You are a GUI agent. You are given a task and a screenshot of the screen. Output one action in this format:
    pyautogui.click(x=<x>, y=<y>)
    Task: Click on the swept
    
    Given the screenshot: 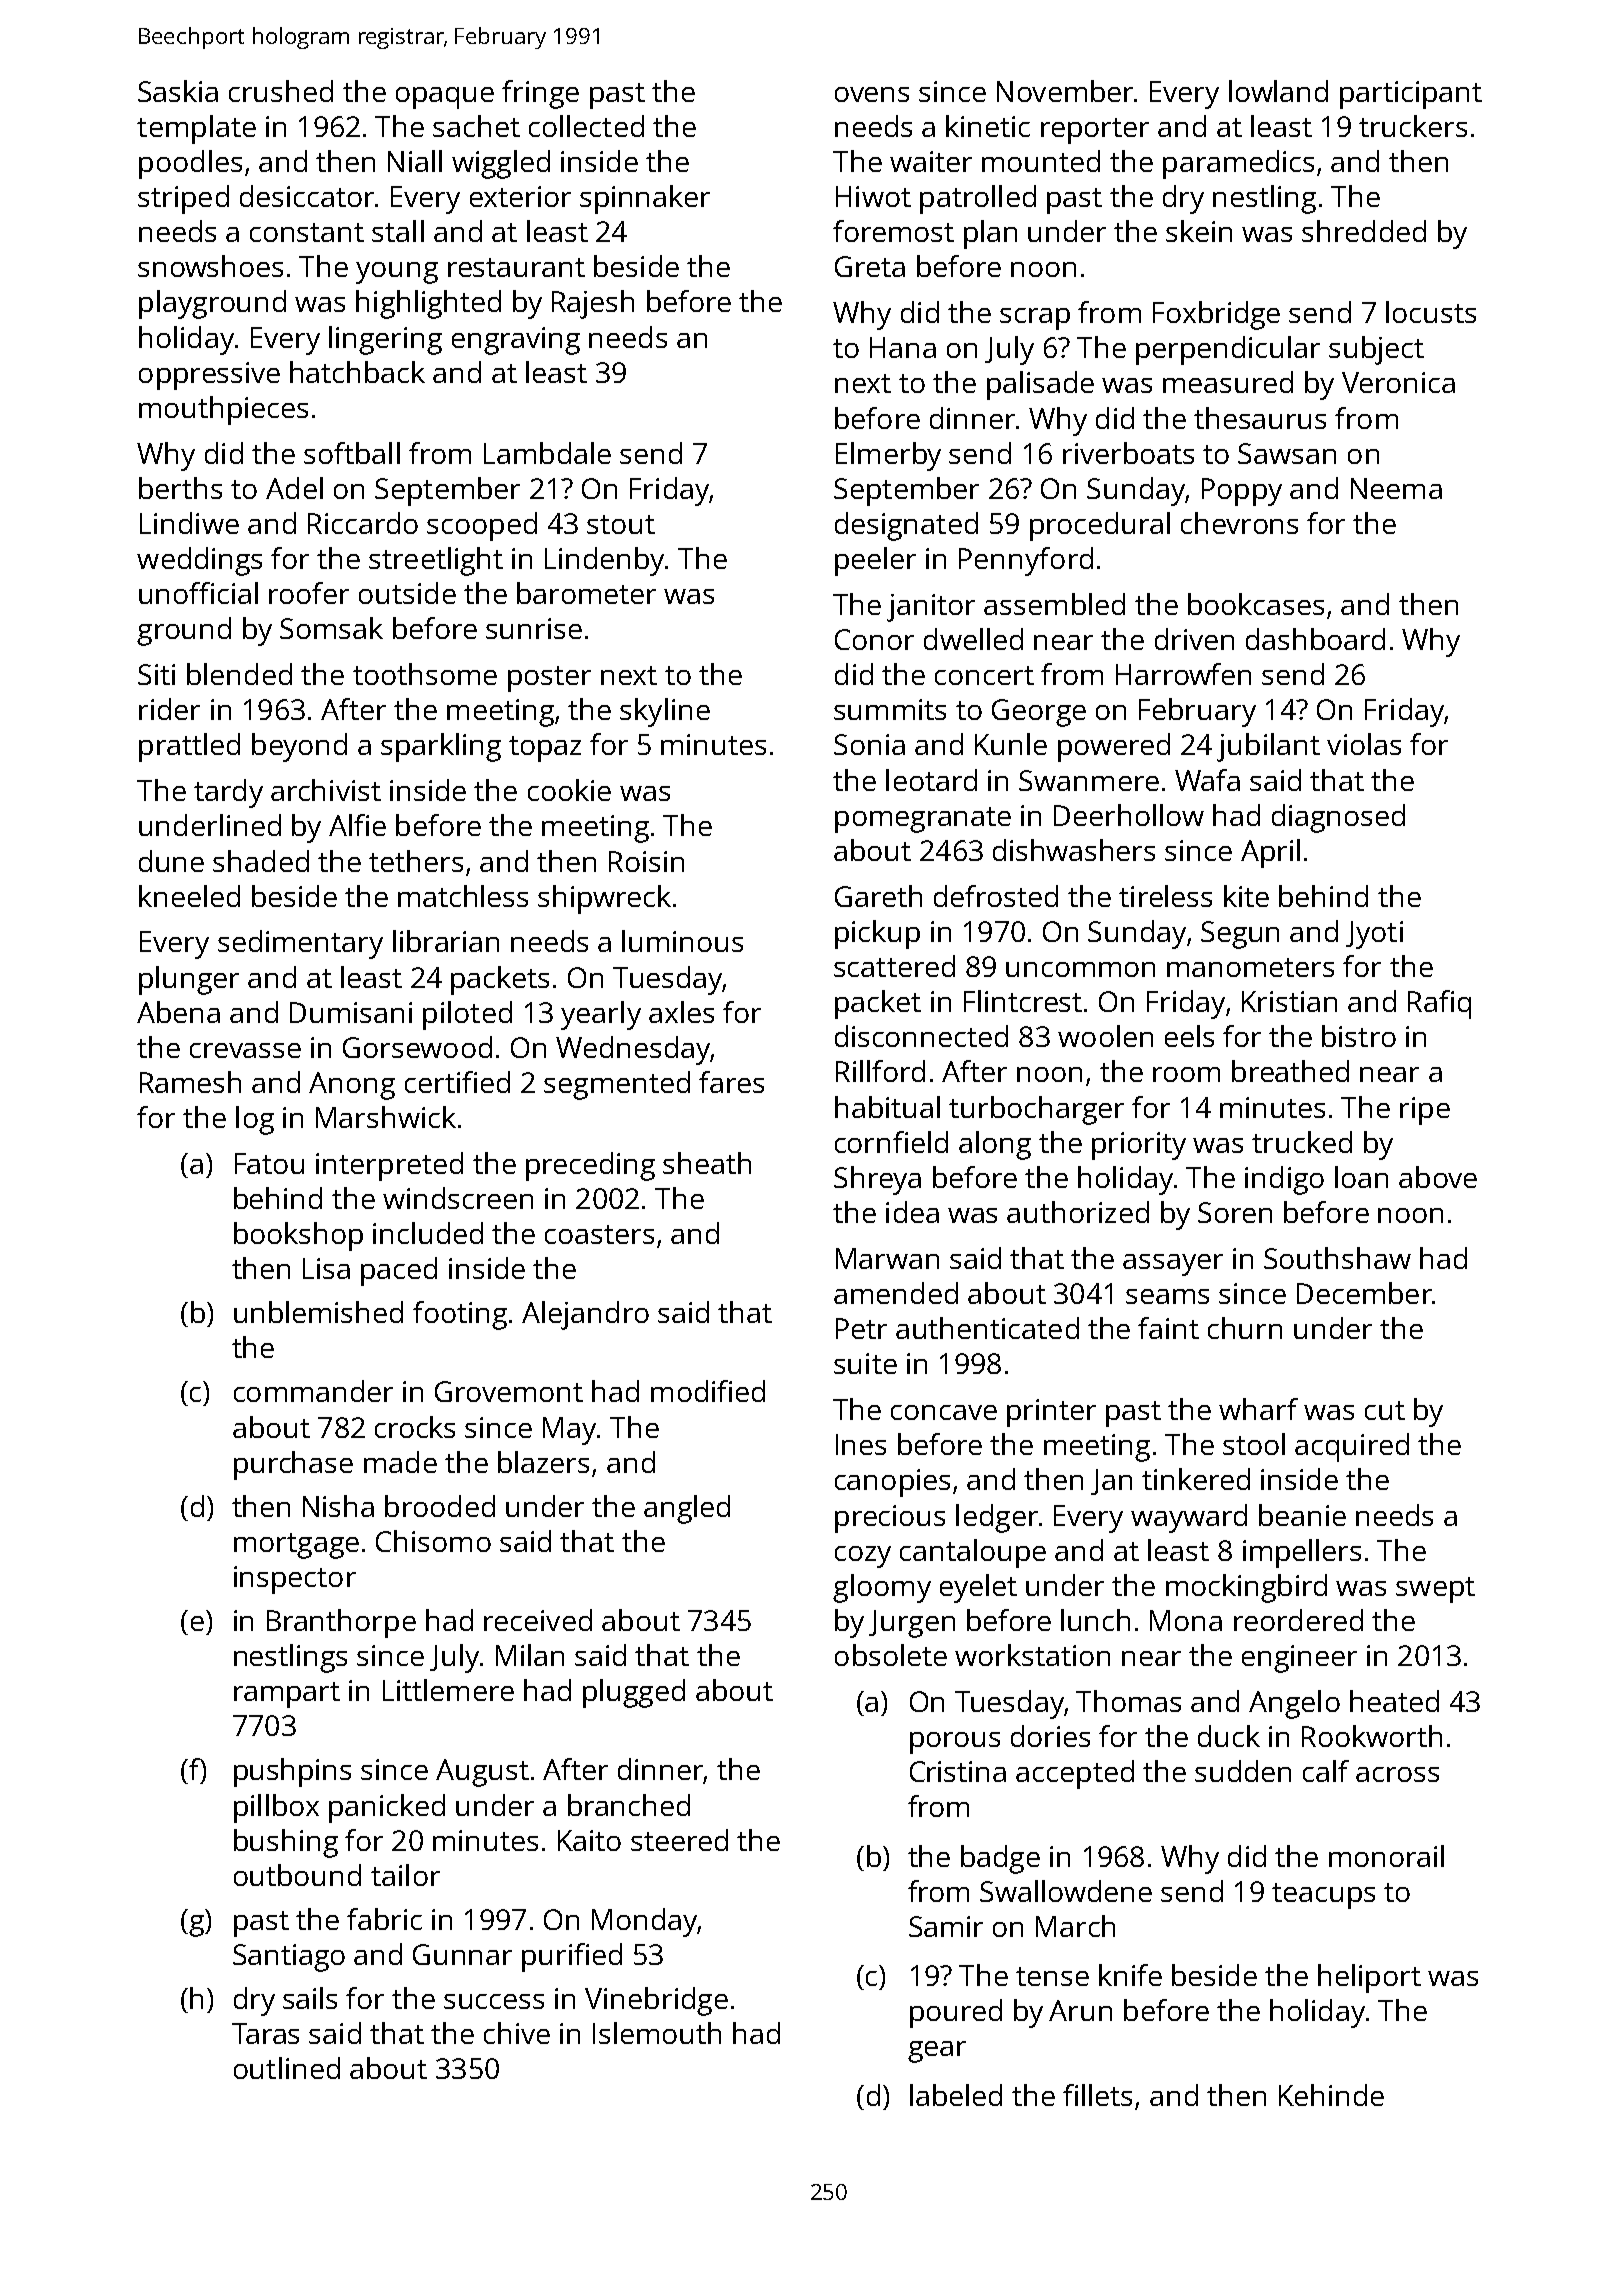 What is the action you would take?
    pyautogui.click(x=1435, y=1590)
